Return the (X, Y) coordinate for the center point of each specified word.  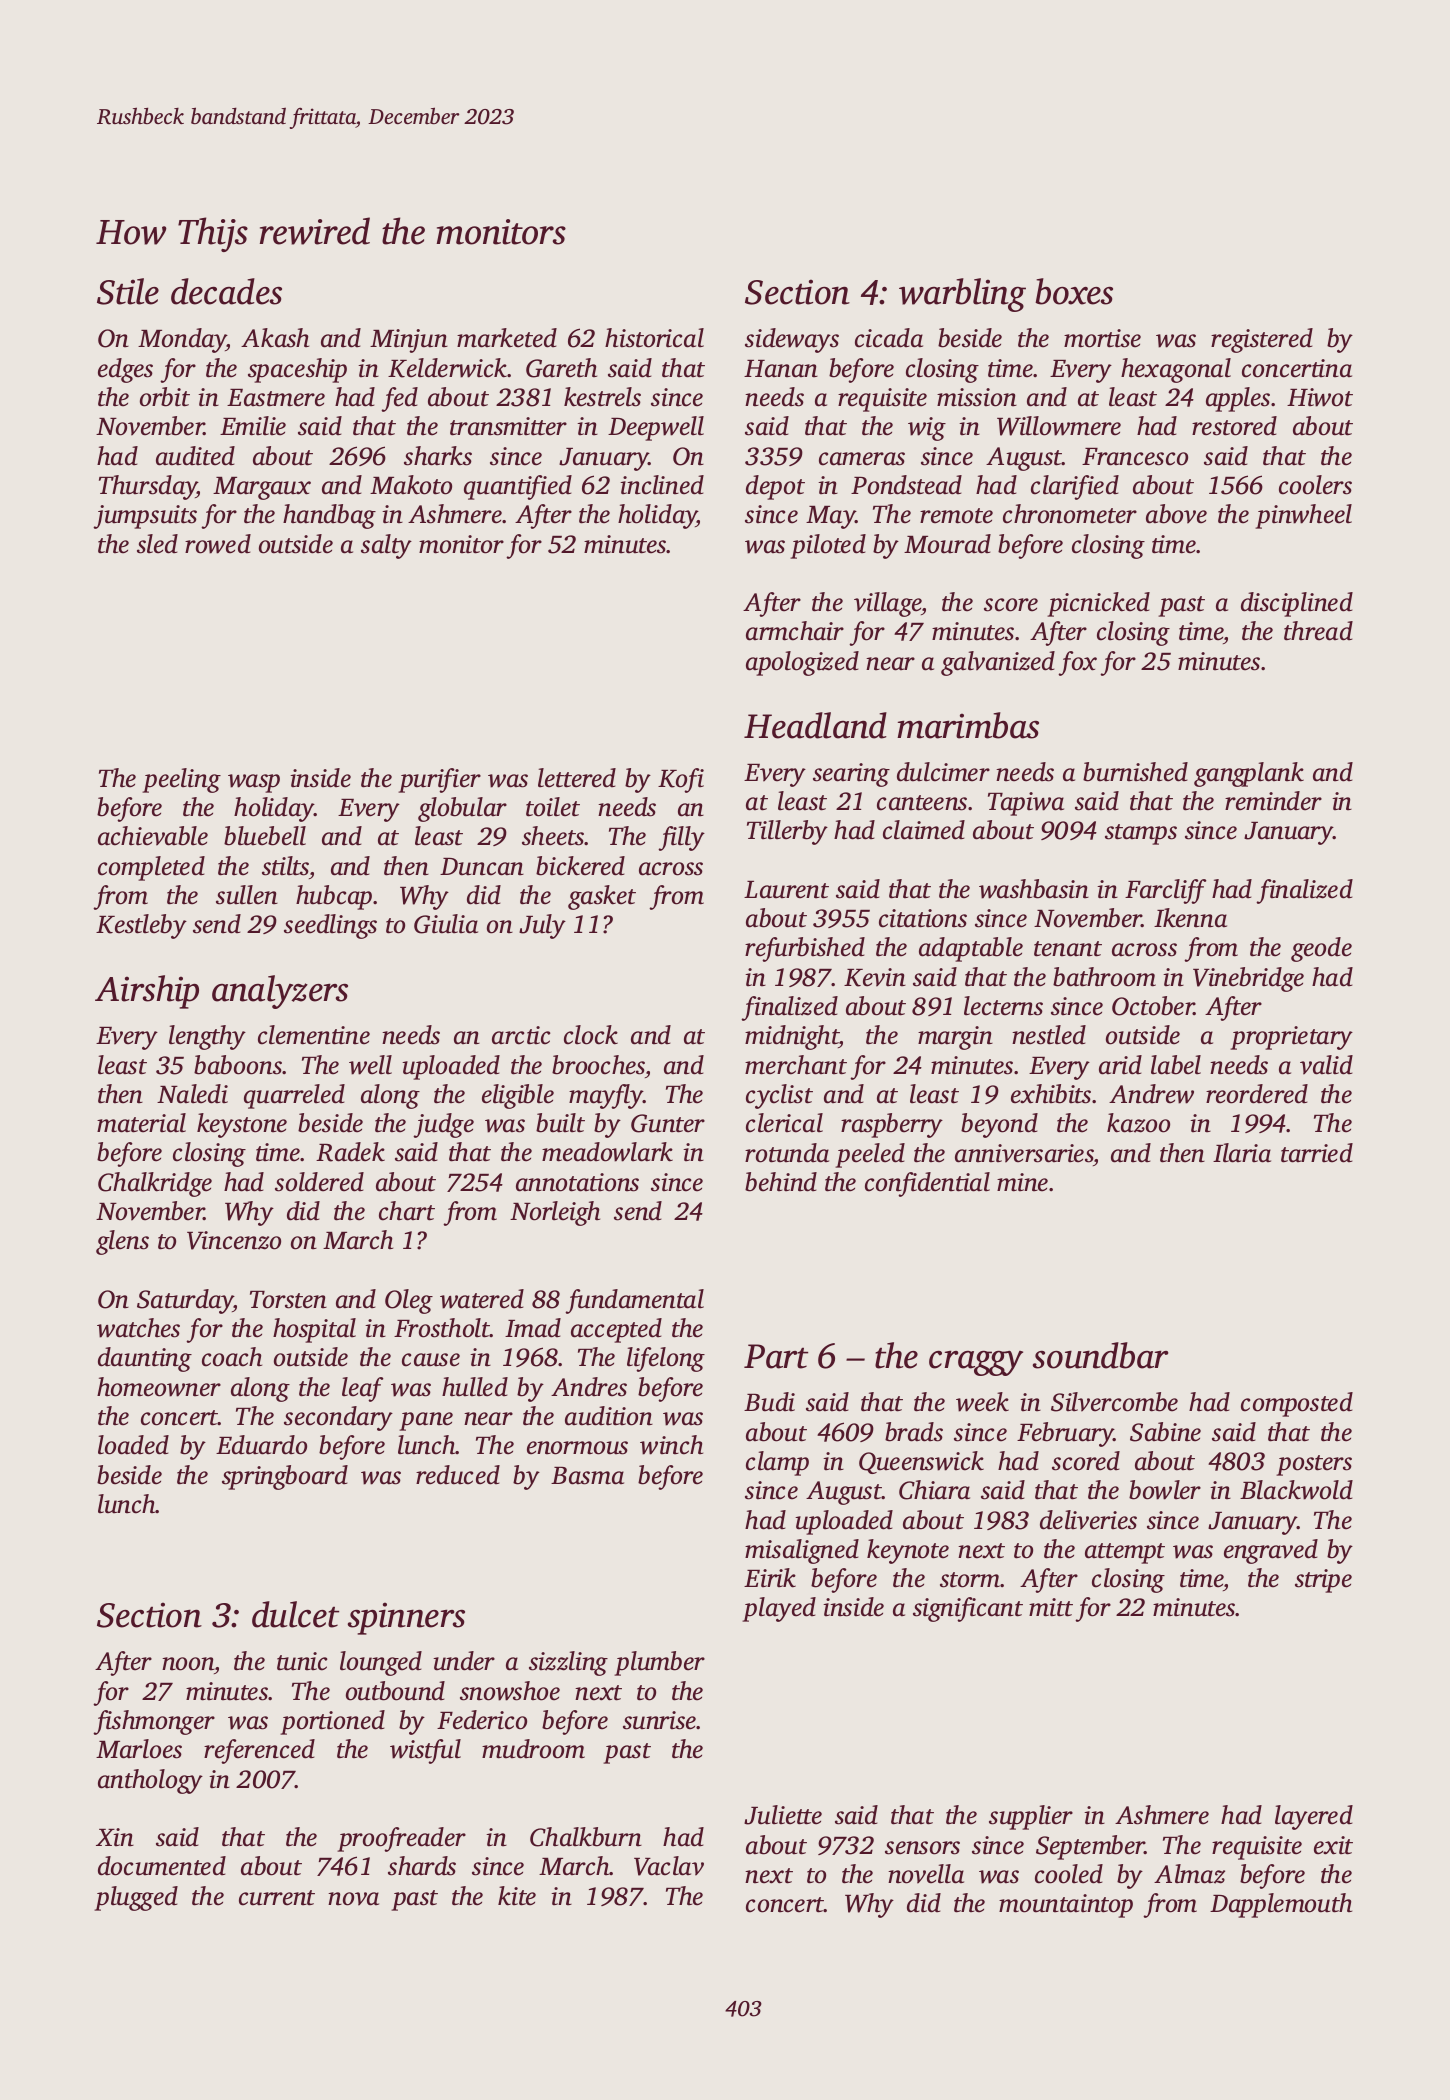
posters (1314, 1465)
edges (125, 370)
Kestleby (141, 926)
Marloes (139, 1749)
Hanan (781, 369)
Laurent (786, 890)
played (779, 1609)
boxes (1074, 291)
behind (781, 1182)
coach (232, 1357)
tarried (1317, 1153)
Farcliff (1165, 891)
